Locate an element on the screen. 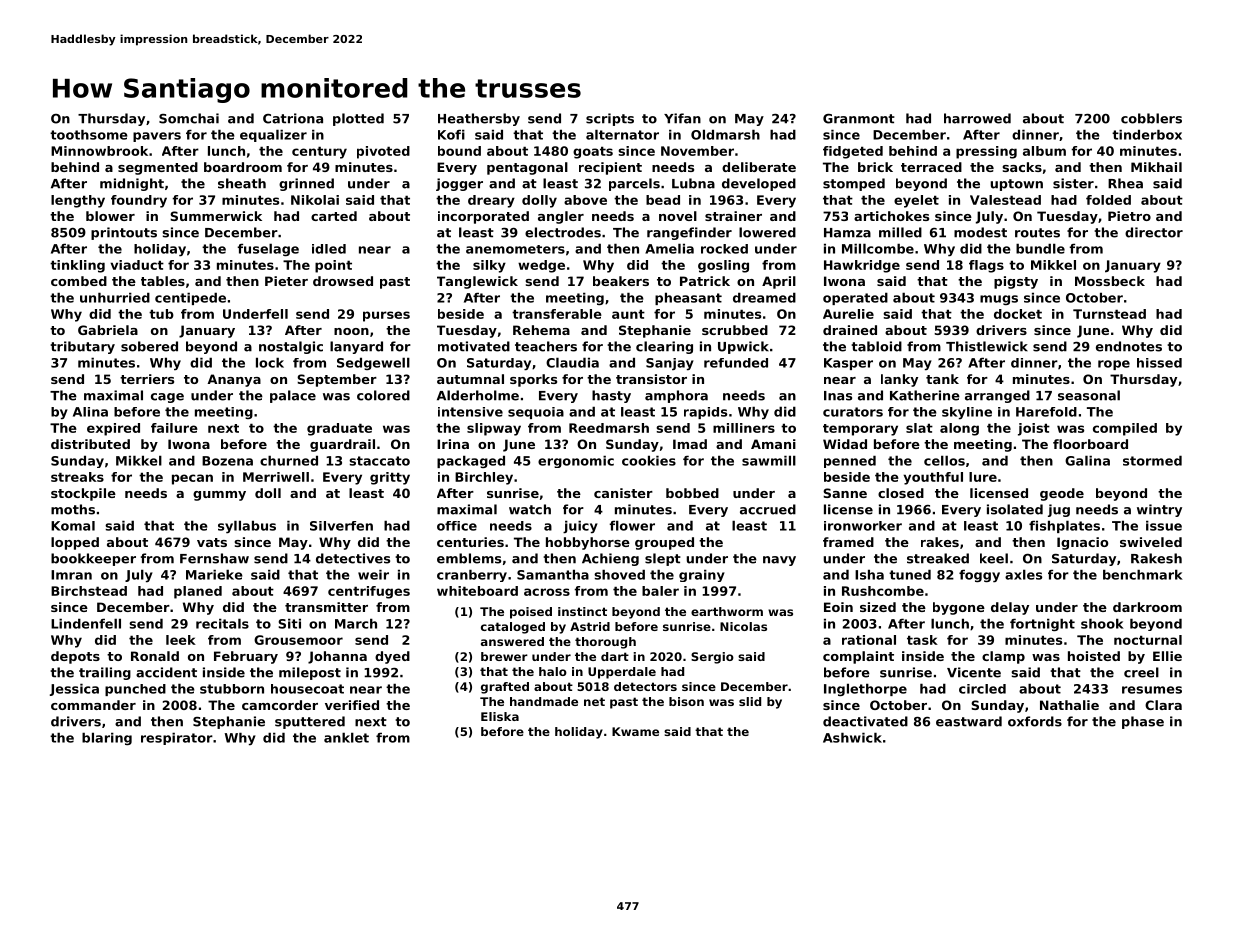  Ananya is located at coordinates (234, 380).
